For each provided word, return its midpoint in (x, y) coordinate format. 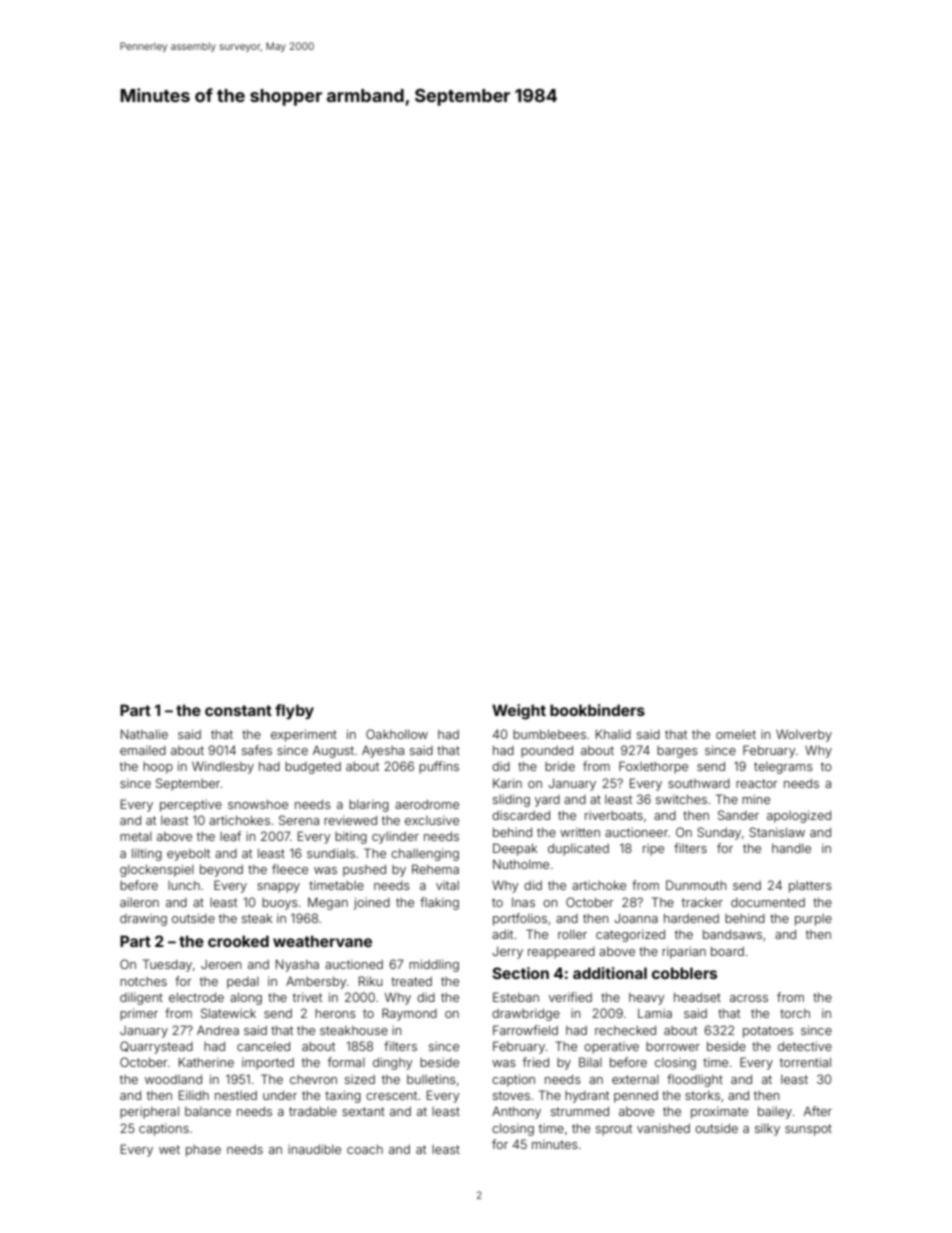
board (727, 951)
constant (238, 710)
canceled (263, 1046)
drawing (143, 919)
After (818, 1111)
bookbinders (597, 710)
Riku (371, 981)
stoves (511, 1095)
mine (756, 799)
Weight (519, 712)
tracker (702, 902)
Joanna (636, 918)
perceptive (191, 805)
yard (547, 801)
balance (208, 1111)
